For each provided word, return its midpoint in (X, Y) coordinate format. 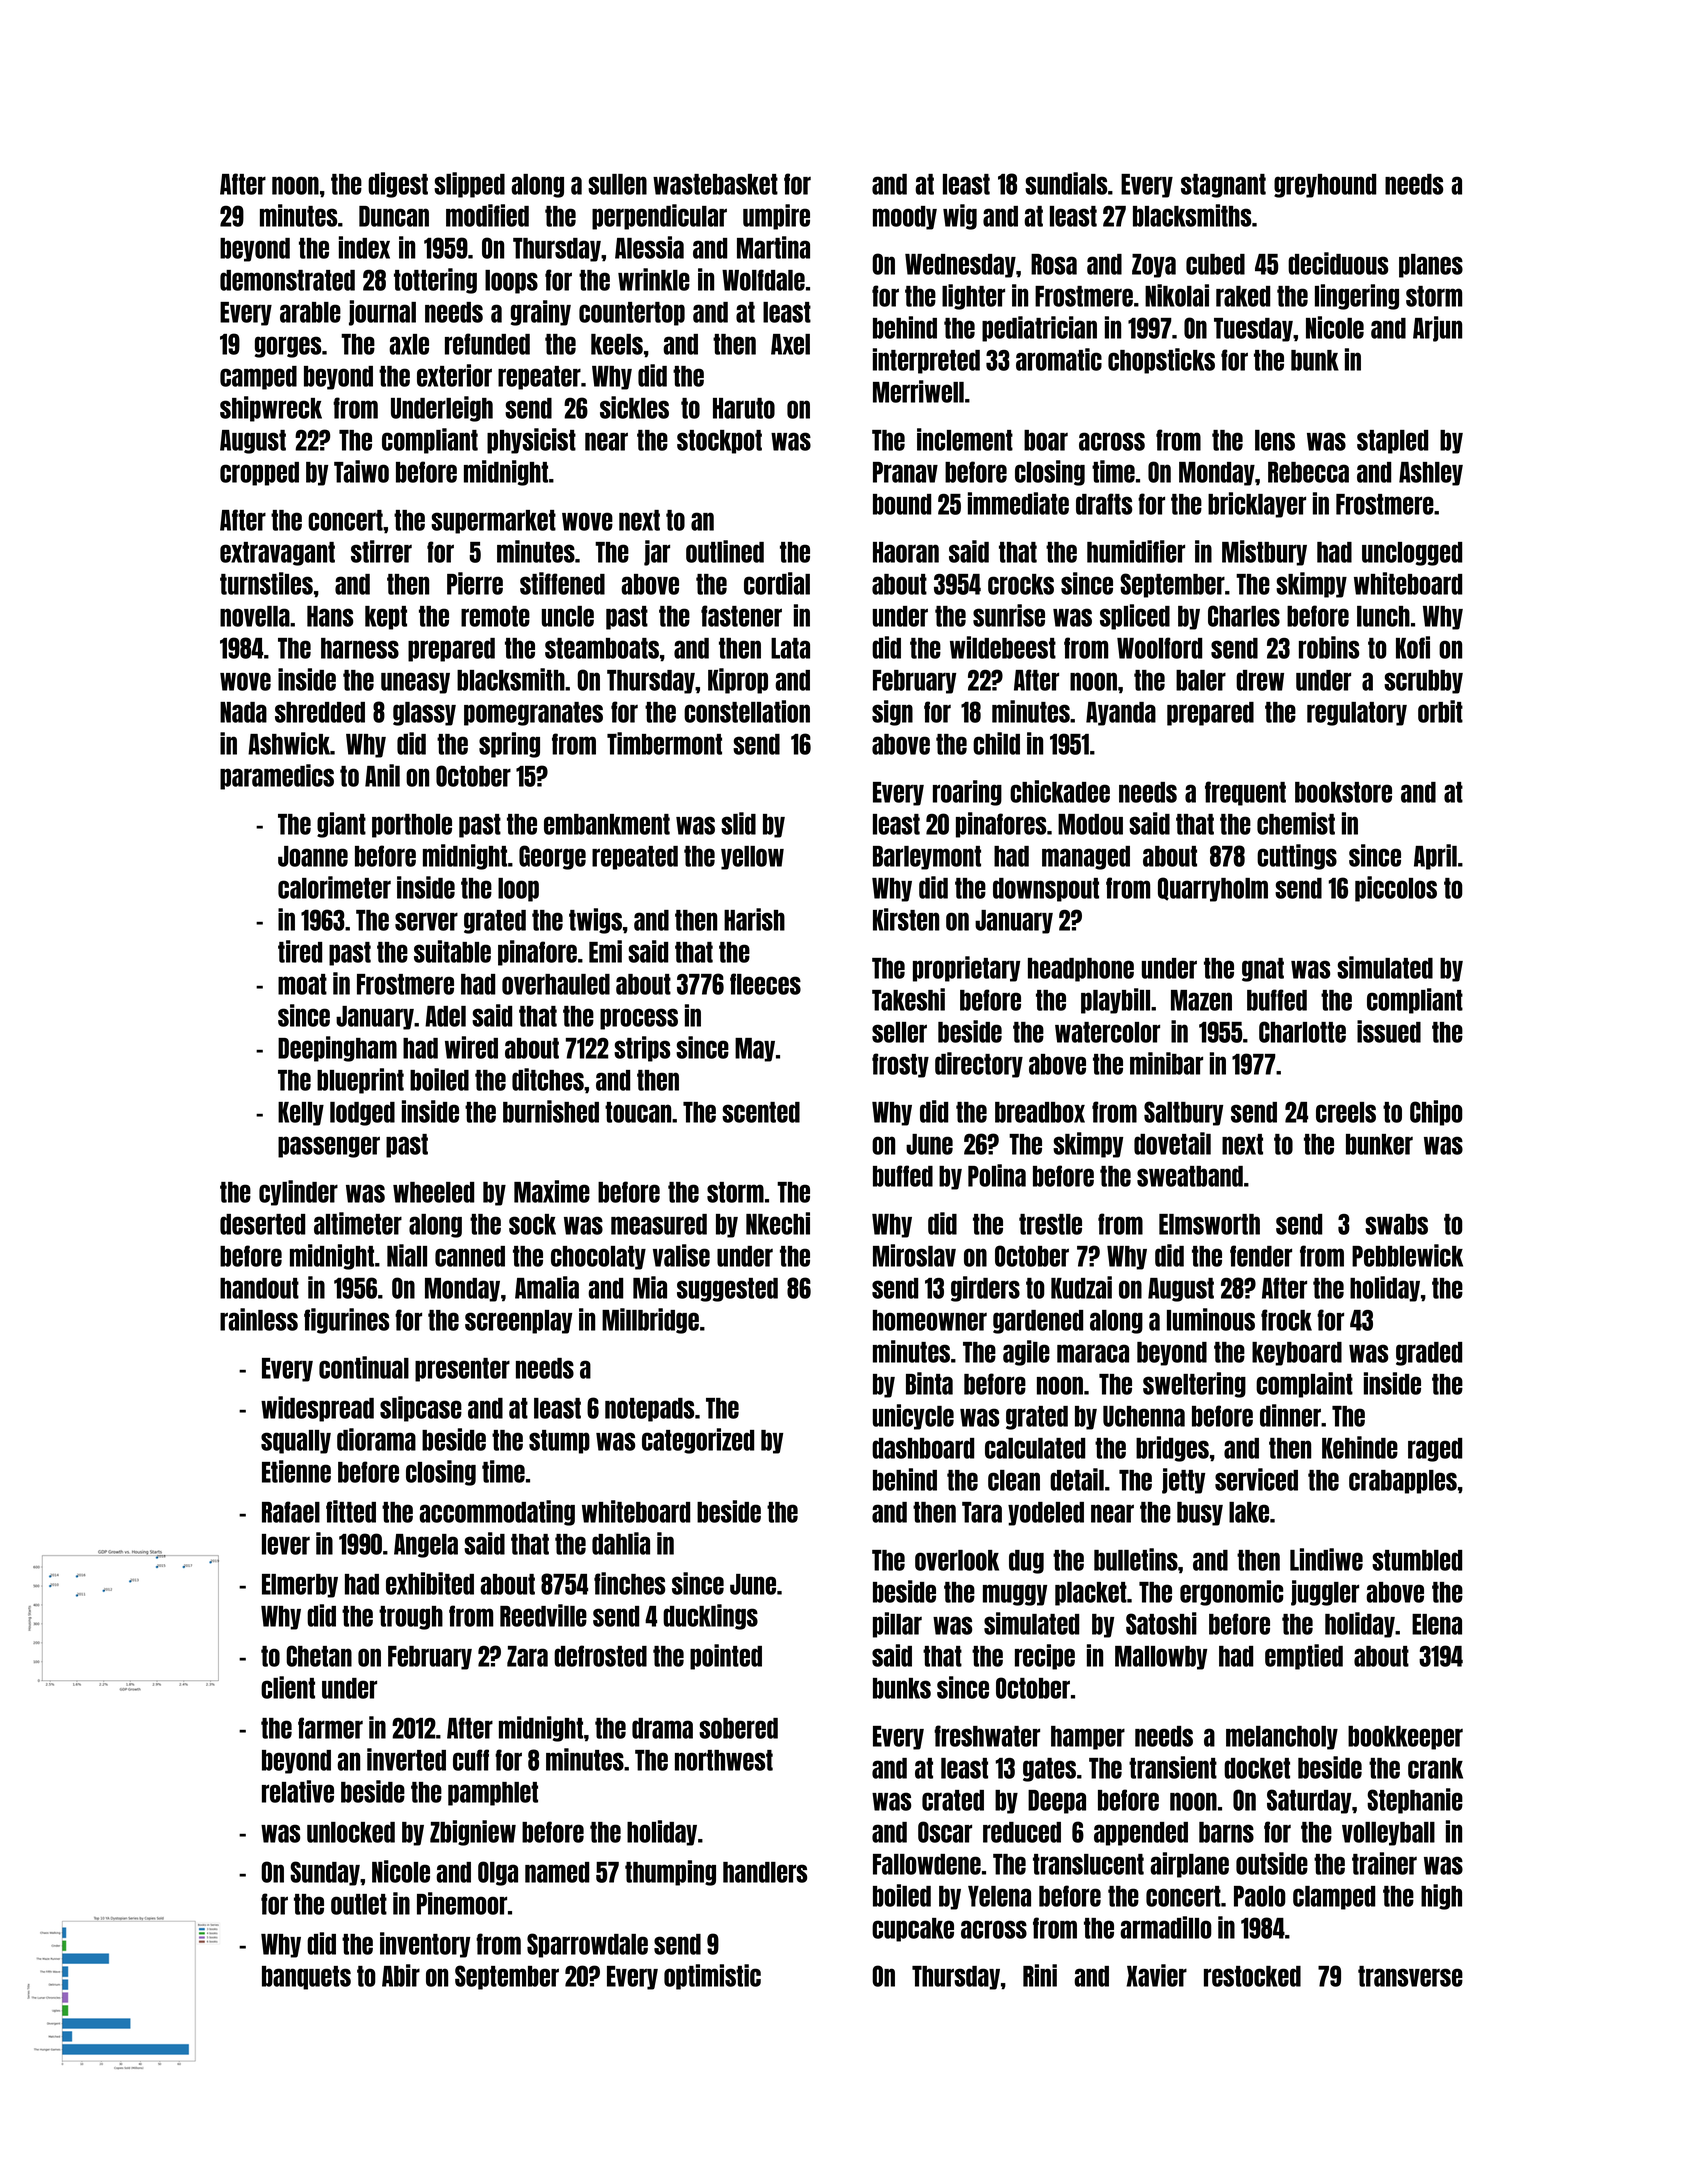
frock (1286, 1320)
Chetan (319, 1656)
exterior (454, 375)
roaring (967, 793)
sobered (738, 1728)
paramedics (277, 777)
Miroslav (914, 1255)
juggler (1325, 1593)
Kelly (301, 1114)
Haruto (744, 408)
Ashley (1431, 474)
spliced (1135, 617)
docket (1257, 1768)
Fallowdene (927, 1864)
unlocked (351, 1832)
